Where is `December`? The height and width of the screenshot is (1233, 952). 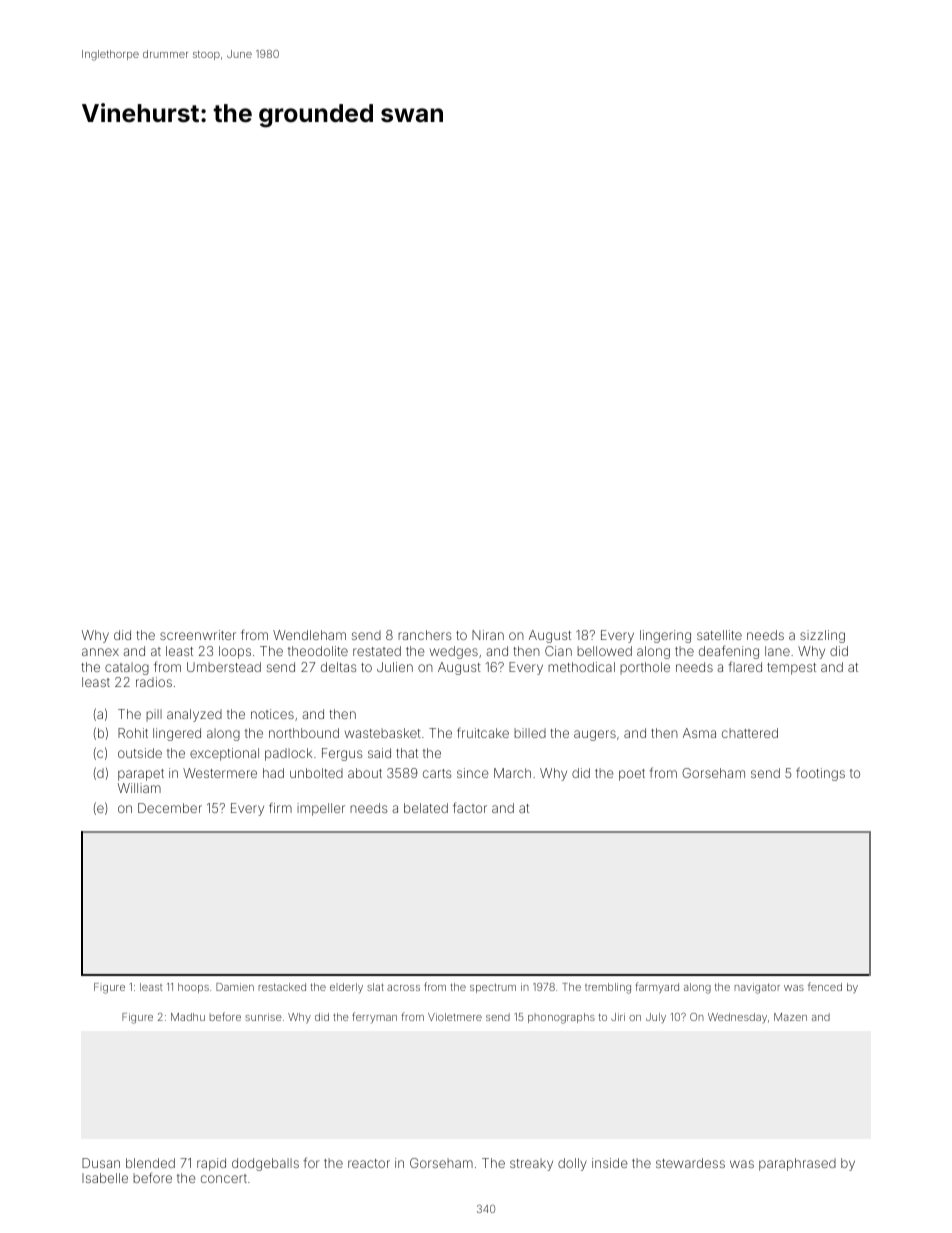 December is located at coordinates (170, 808).
